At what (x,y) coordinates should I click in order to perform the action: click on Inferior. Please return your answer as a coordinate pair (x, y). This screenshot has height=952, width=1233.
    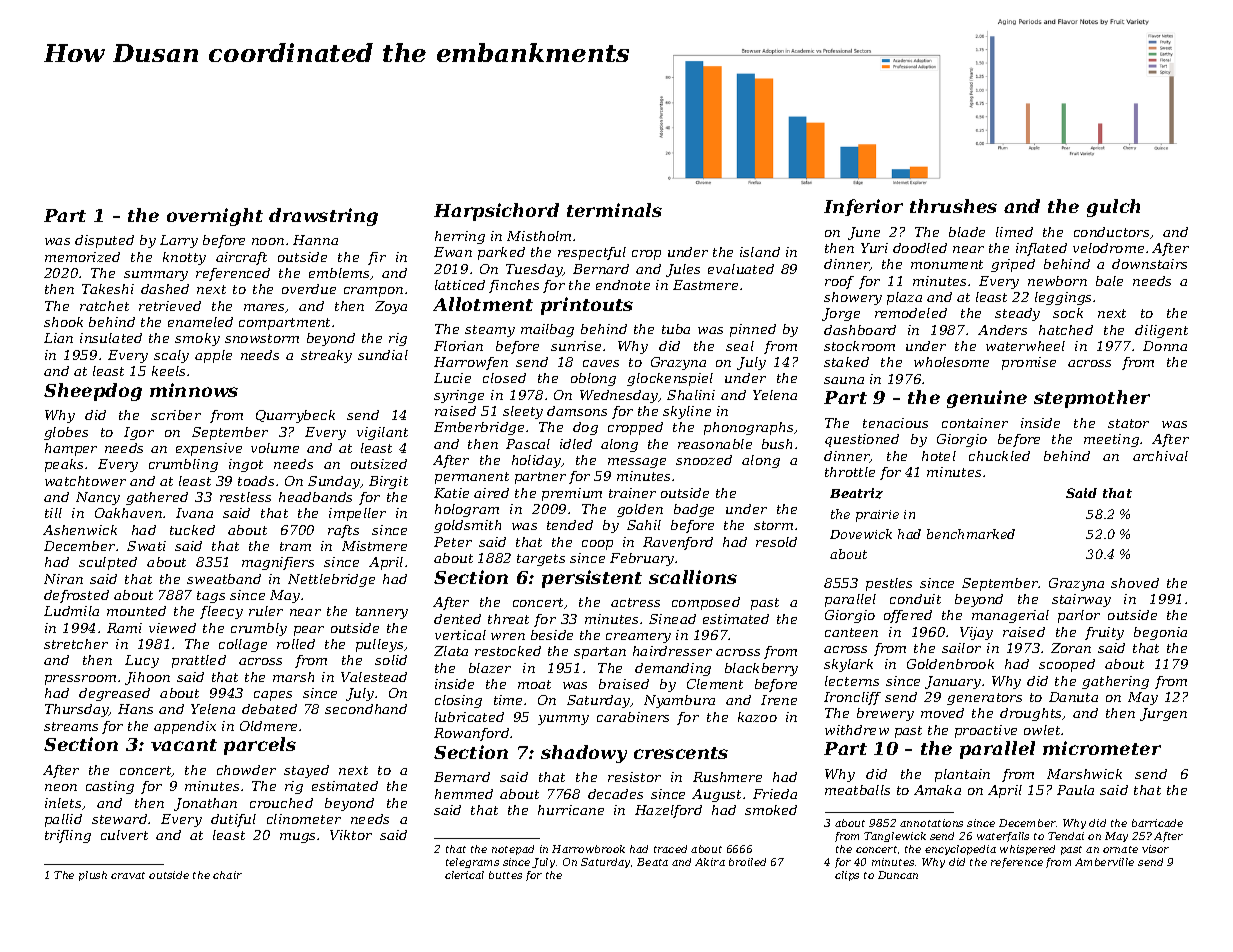
    Looking at the image, I should click on (863, 207).
